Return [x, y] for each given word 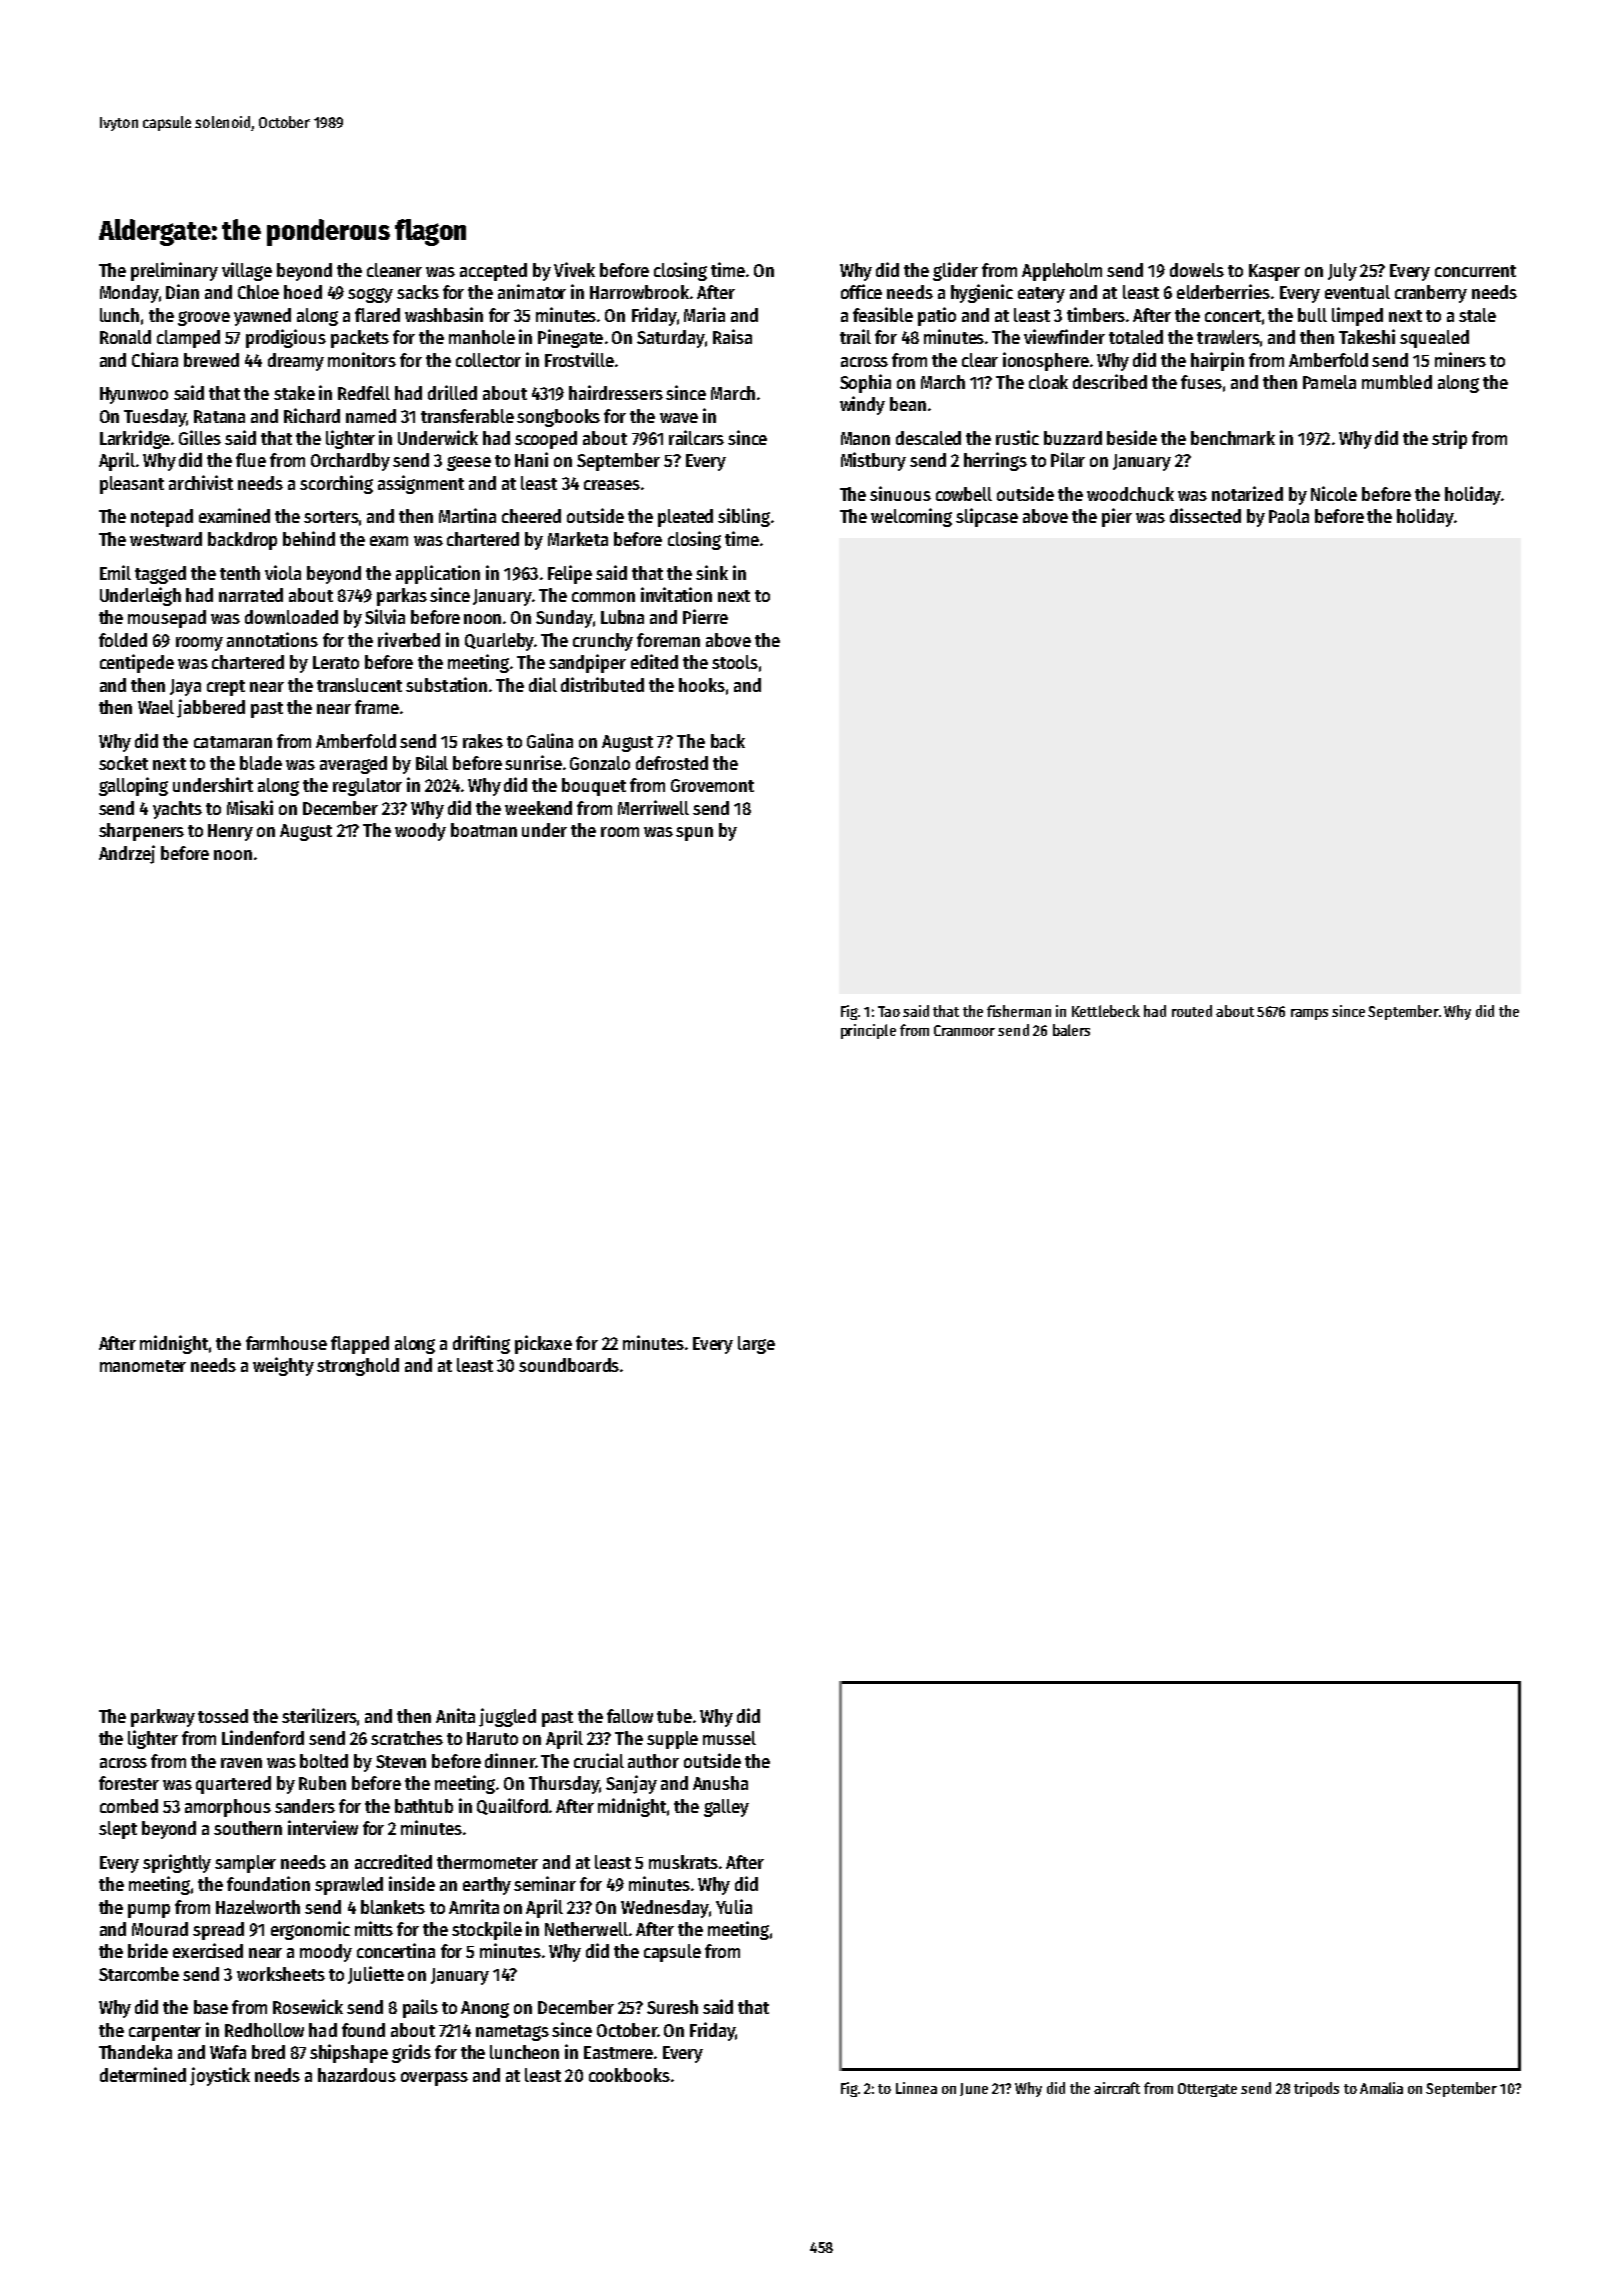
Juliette [376, 1975]
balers [1071, 1030]
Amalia [1381, 2088]
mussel [729, 1738]
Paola [1289, 516]
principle [868, 1031]
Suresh [672, 2007]
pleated [685, 518]
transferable [467, 416]
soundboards [569, 1365]
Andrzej [127, 854]
